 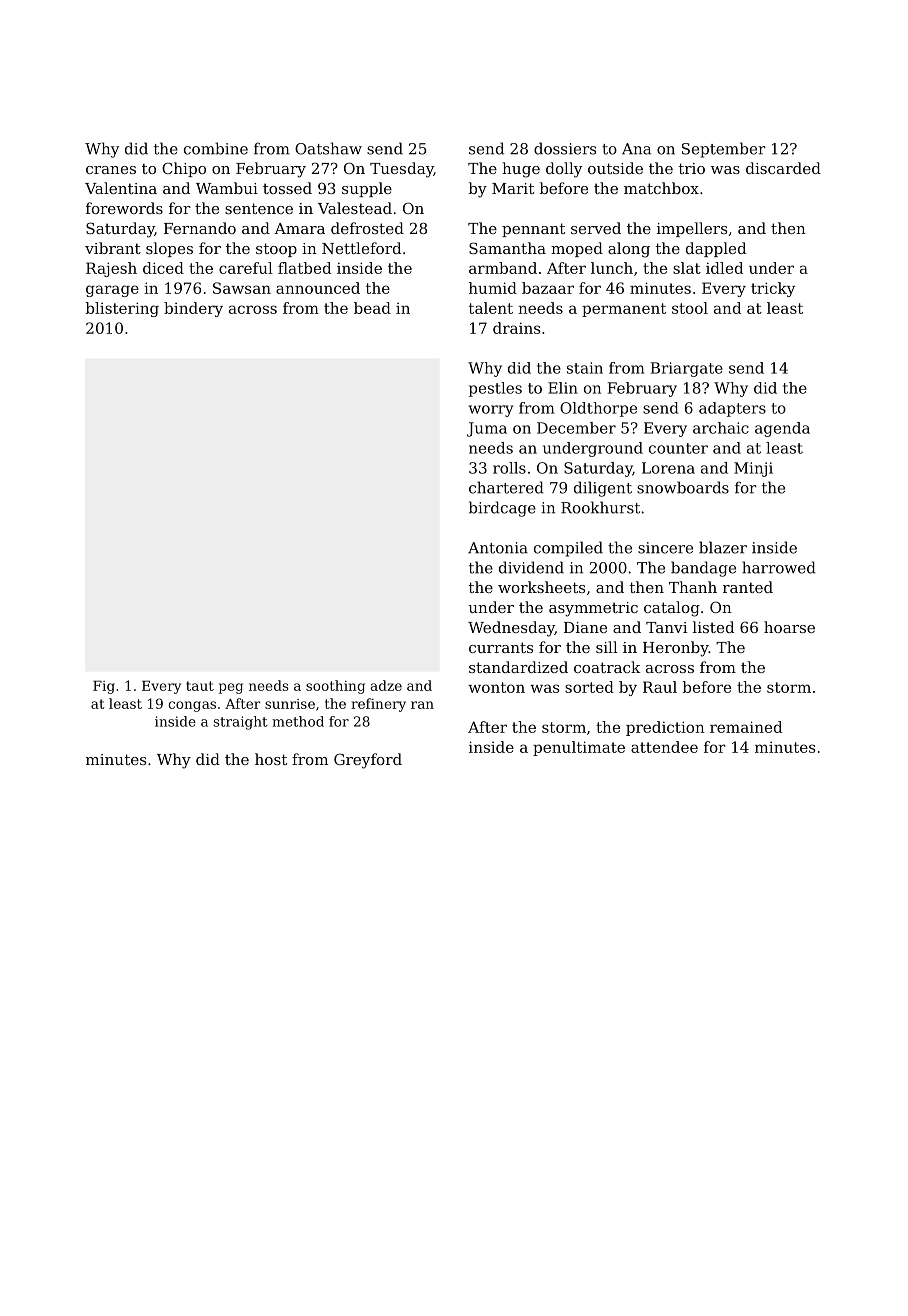 What do you see at coordinates (402, 170) in the image?
I see `Tuesday` at bounding box center [402, 170].
